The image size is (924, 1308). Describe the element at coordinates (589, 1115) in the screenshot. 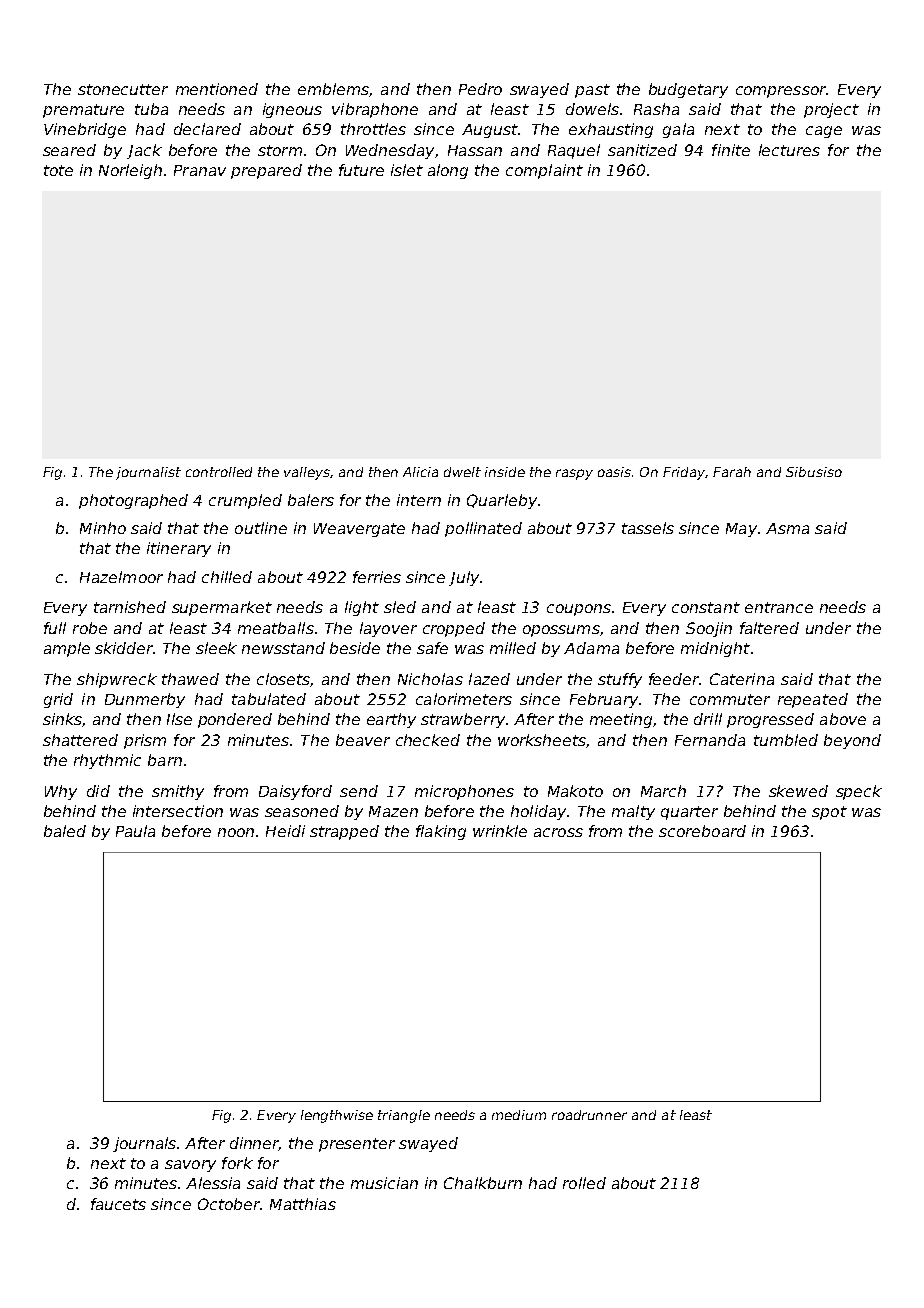

I see `roadrunner` at that location.
